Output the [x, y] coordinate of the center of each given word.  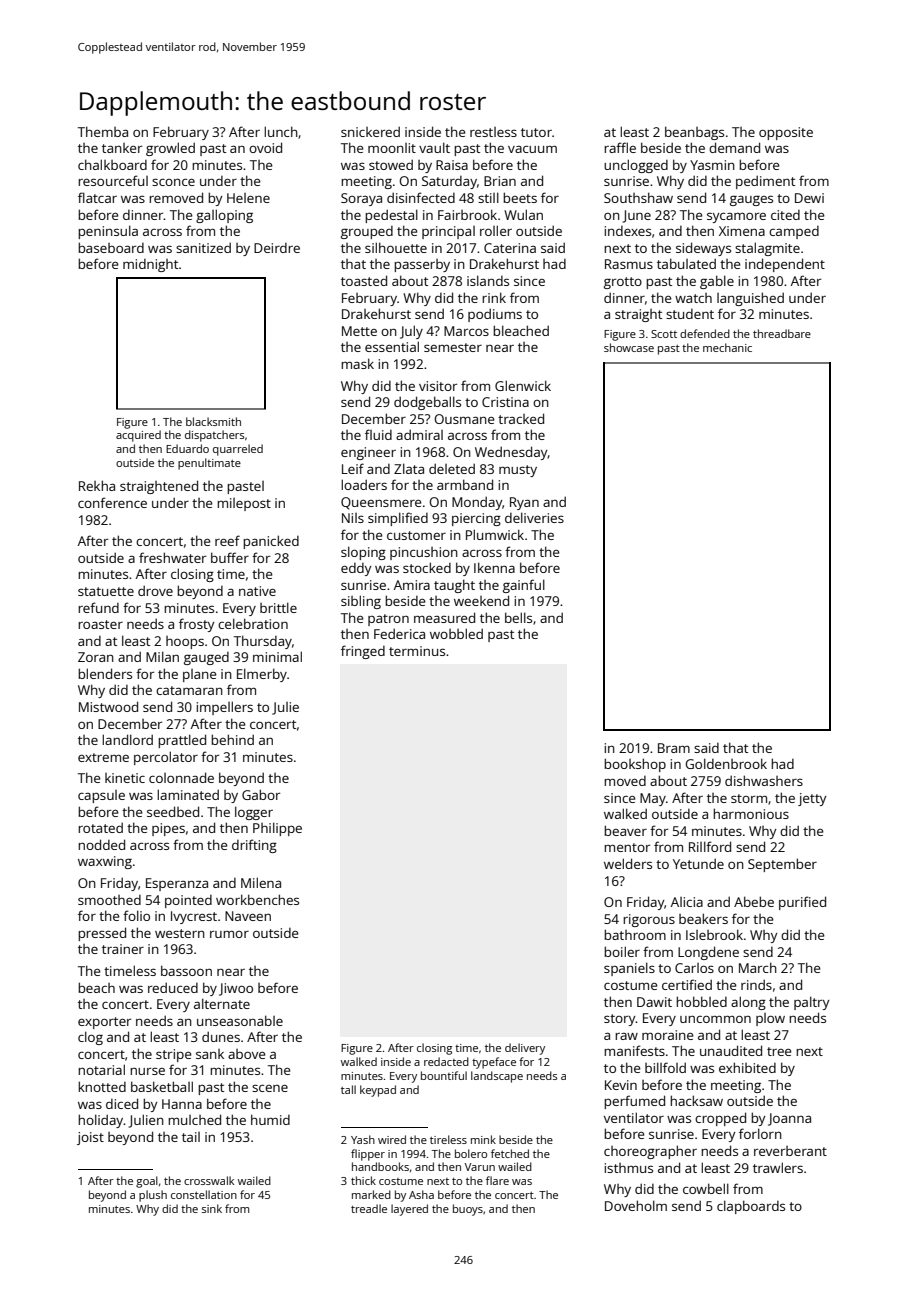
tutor [536, 132]
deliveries [534, 517]
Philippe [277, 829]
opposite [786, 133]
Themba [103, 131]
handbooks [380, 1166]
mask [357, 363]
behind [232, 739]
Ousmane [464, 419]
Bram [674, 748]
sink [212, 1208]
